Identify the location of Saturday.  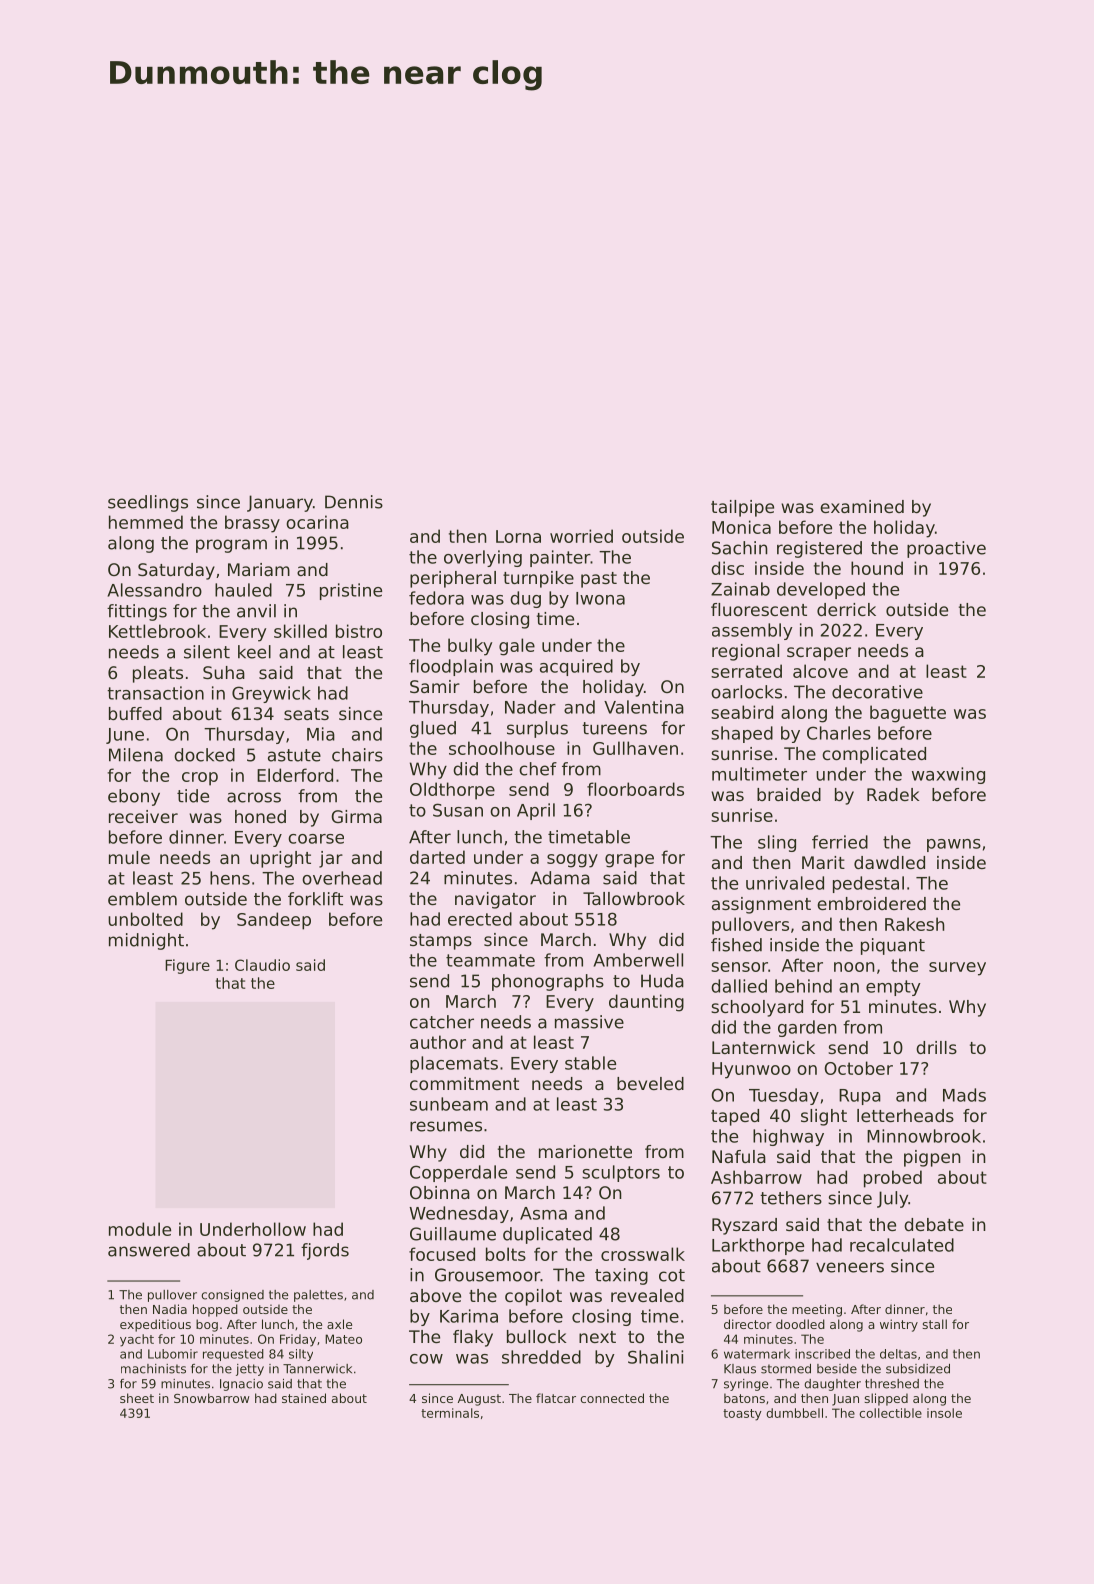
(176, 571).
